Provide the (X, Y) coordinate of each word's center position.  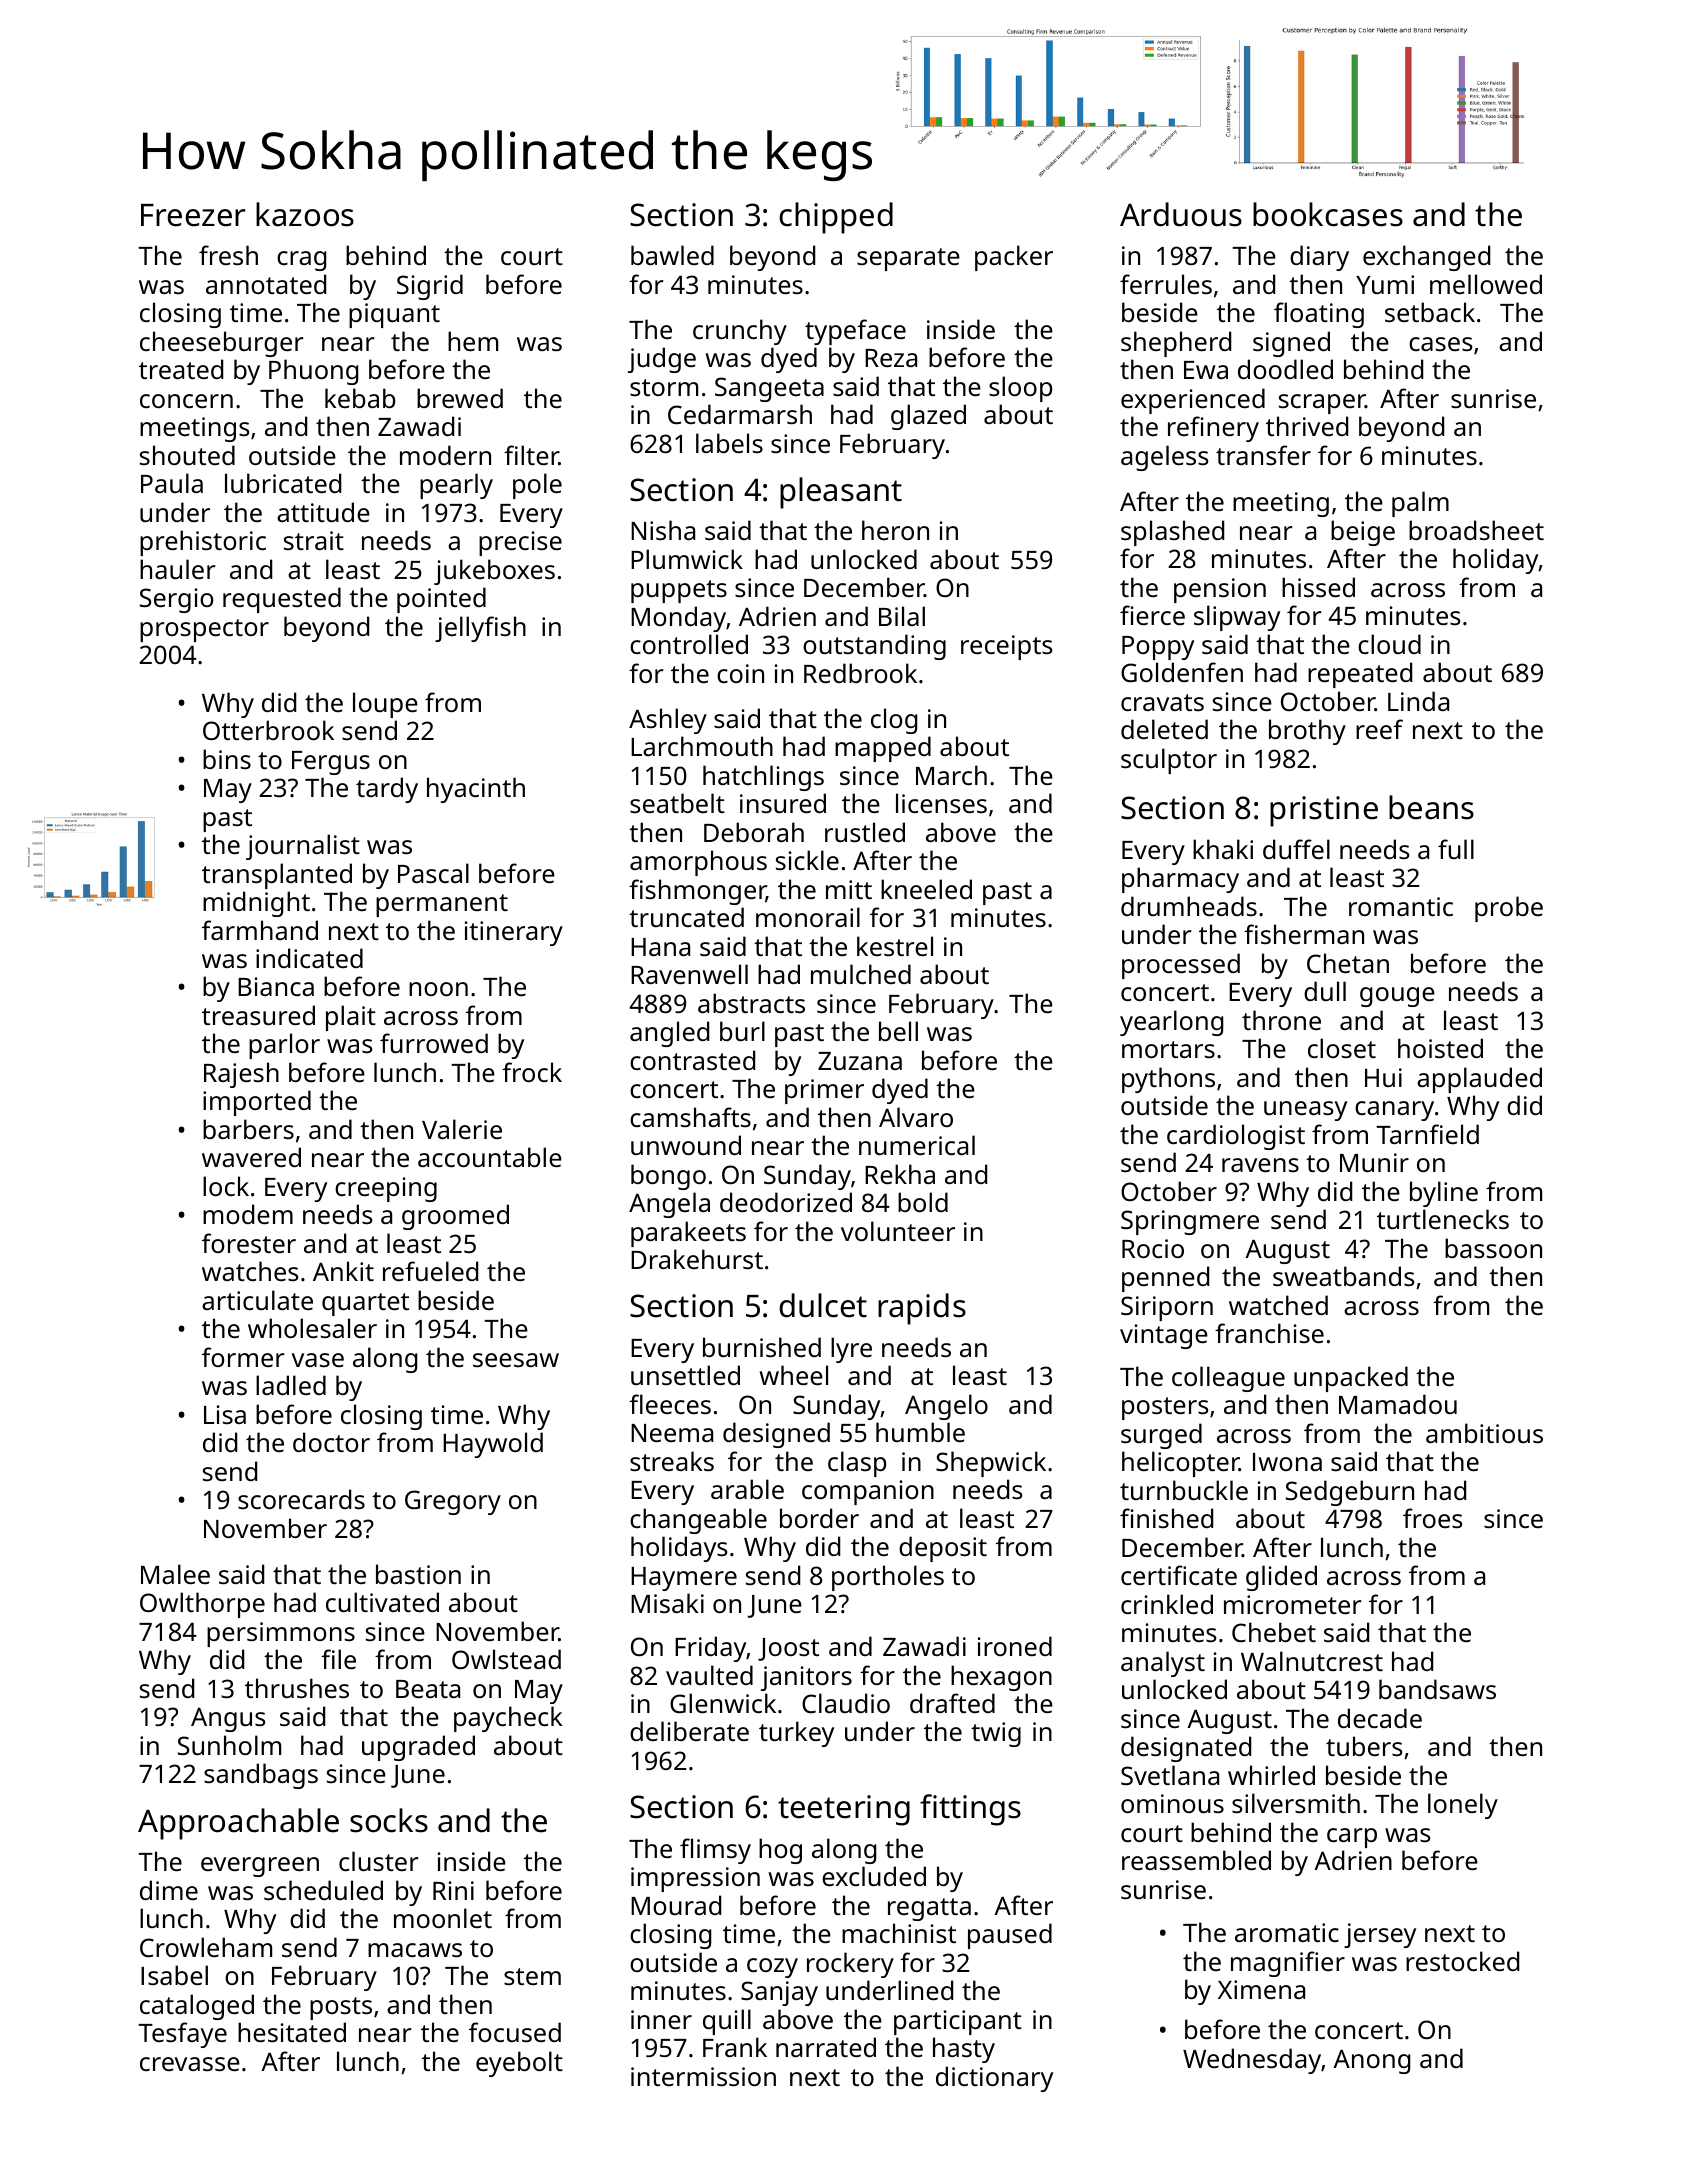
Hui (1383, 1077)
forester (249, 1243)
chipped (836, 218)
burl (742, 1031)
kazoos (305, 214)
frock (532, 1072)
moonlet (443, 1918)
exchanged (1426, 258)
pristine (1324, 811)
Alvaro (916, 1117)
